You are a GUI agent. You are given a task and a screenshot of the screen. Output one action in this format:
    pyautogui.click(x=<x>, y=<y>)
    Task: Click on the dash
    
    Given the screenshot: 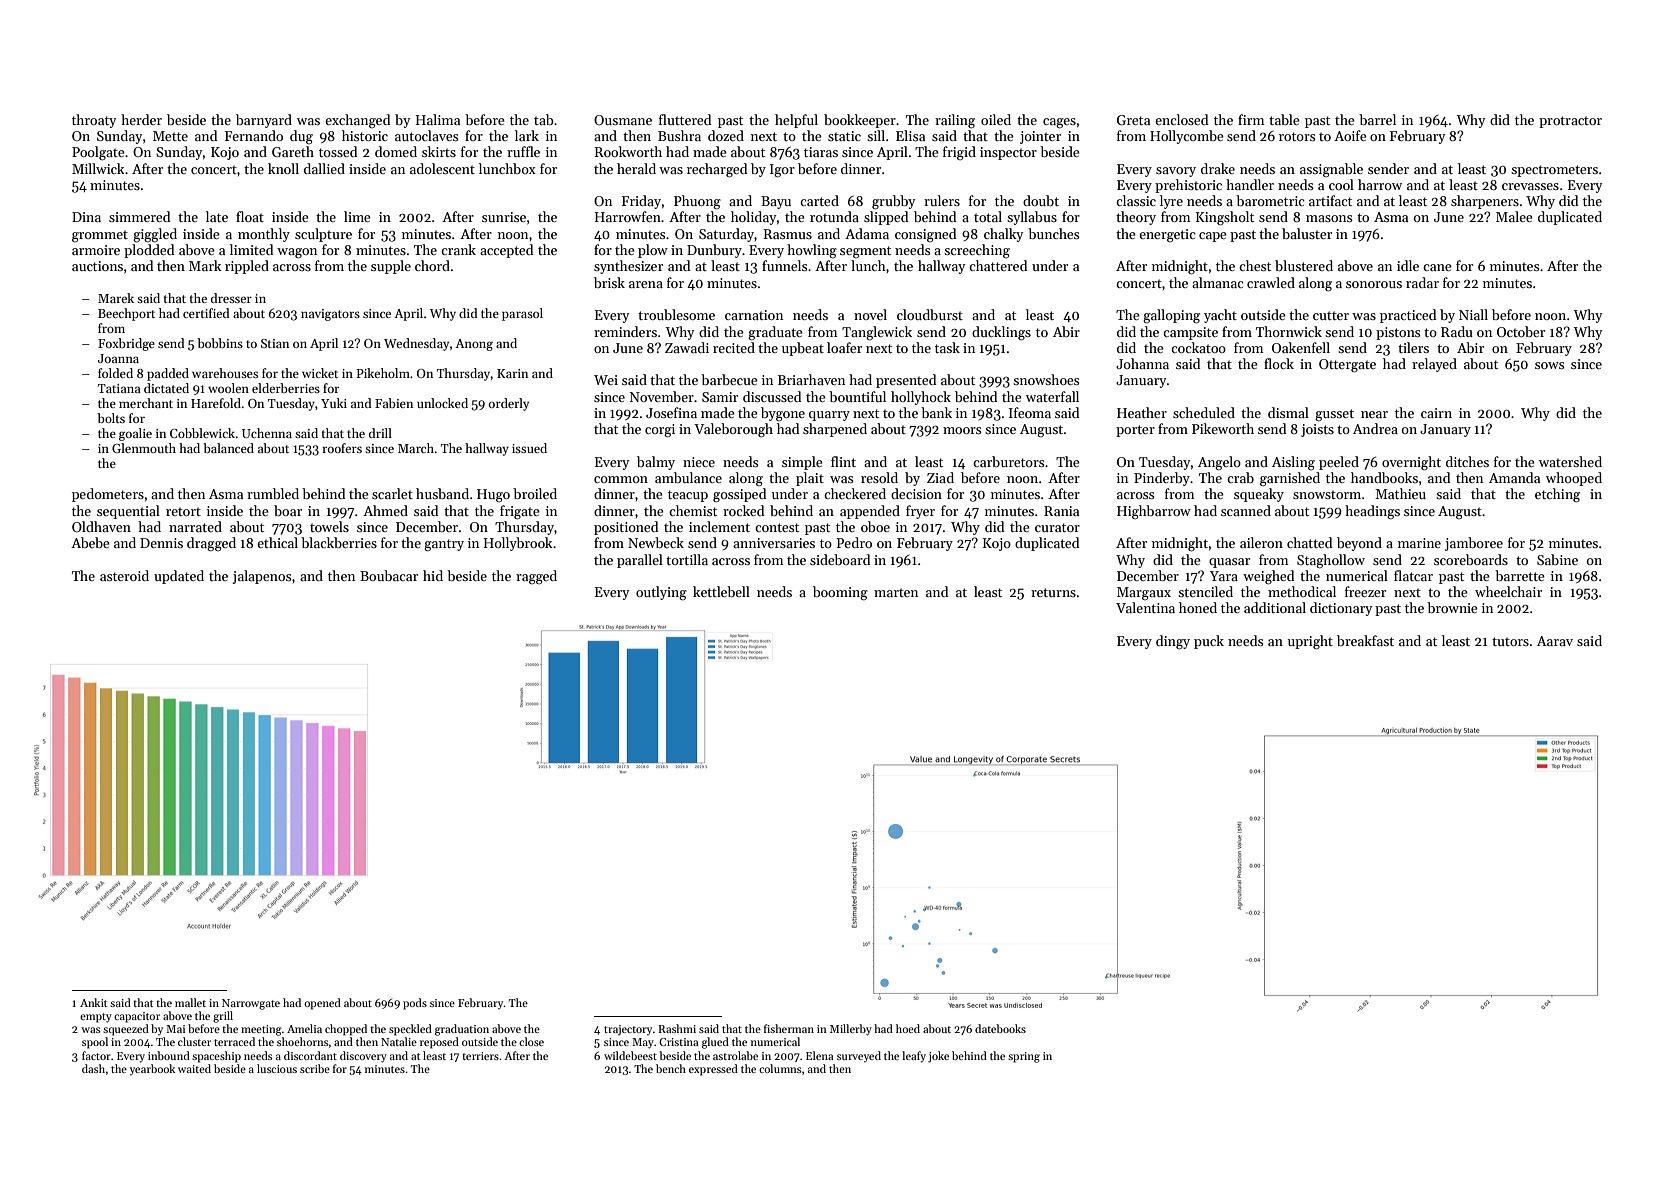 What is the action you would take?
    pyautogui.click(x=93, y=1068)
